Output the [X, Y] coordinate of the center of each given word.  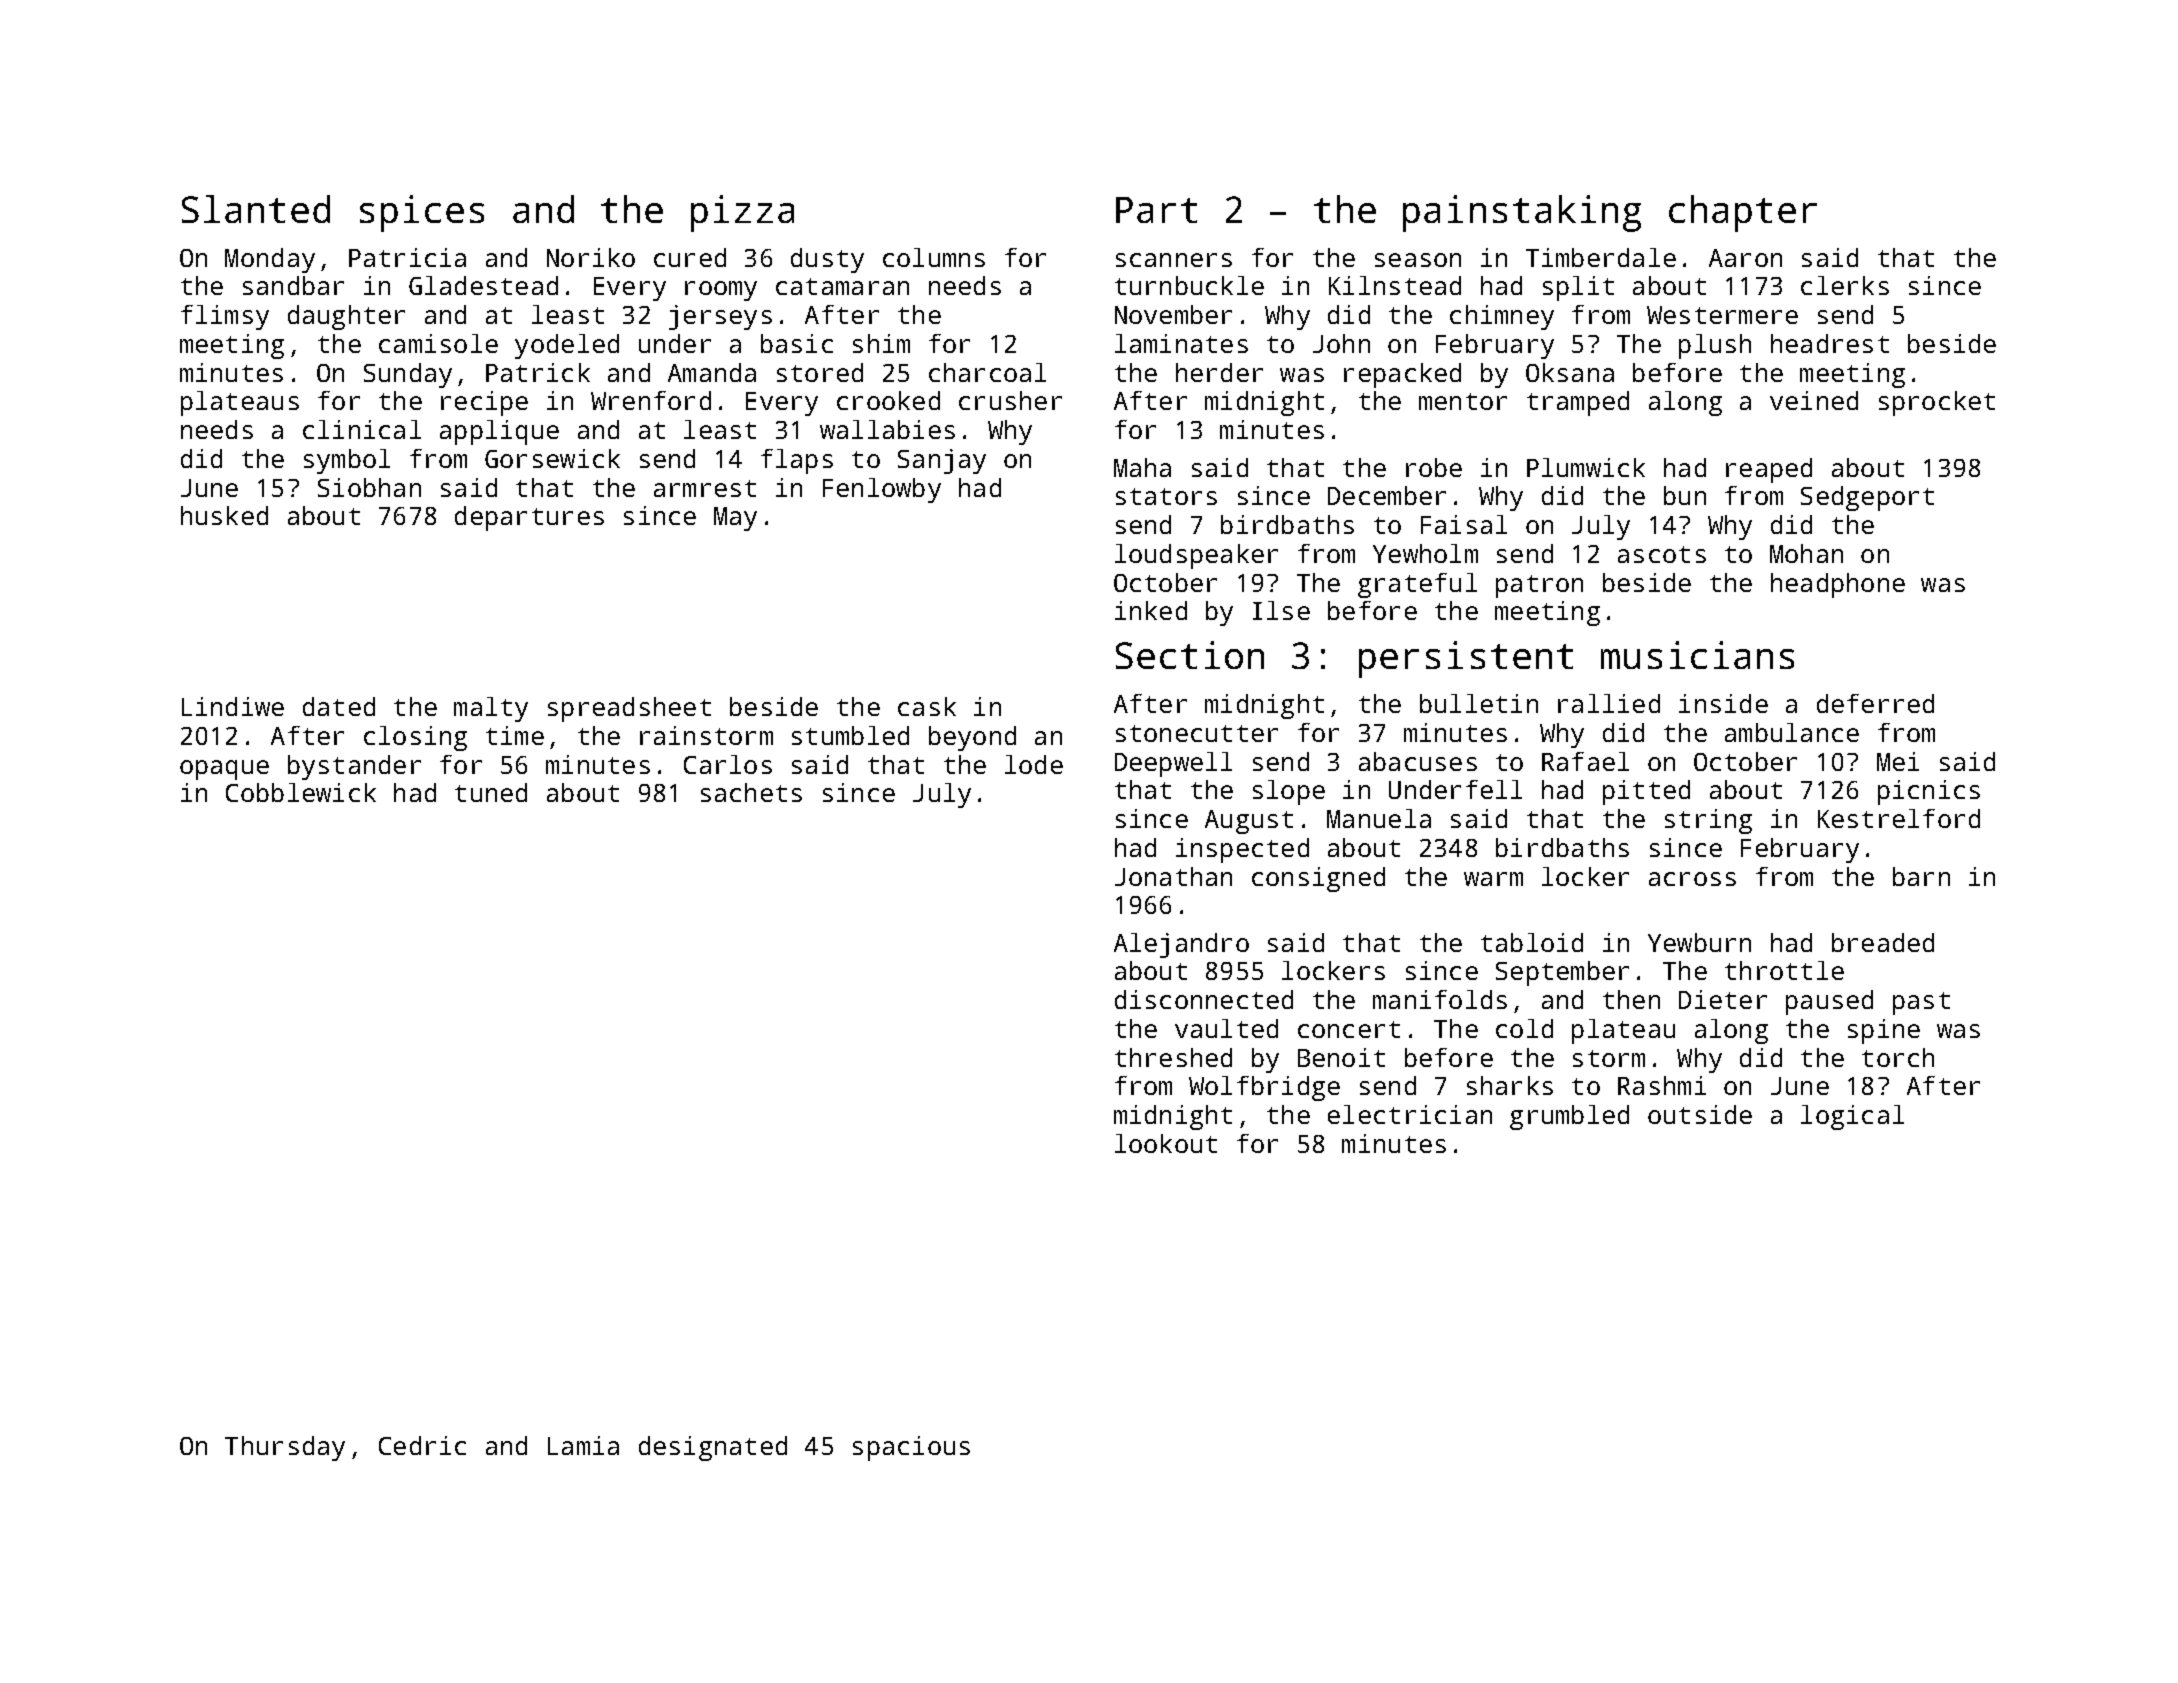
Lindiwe [233, 706]
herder [1219, 372]
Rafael [1585, 761]
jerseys [720, 317]
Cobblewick [301, 792]
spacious [911, 1448]
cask [927, 706]
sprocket [1937, 403]
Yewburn [1699, 942]
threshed [1173, 1057]
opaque [224, 770]
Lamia [583, 1445]
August [1249, 822]
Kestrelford [1899, 818]
